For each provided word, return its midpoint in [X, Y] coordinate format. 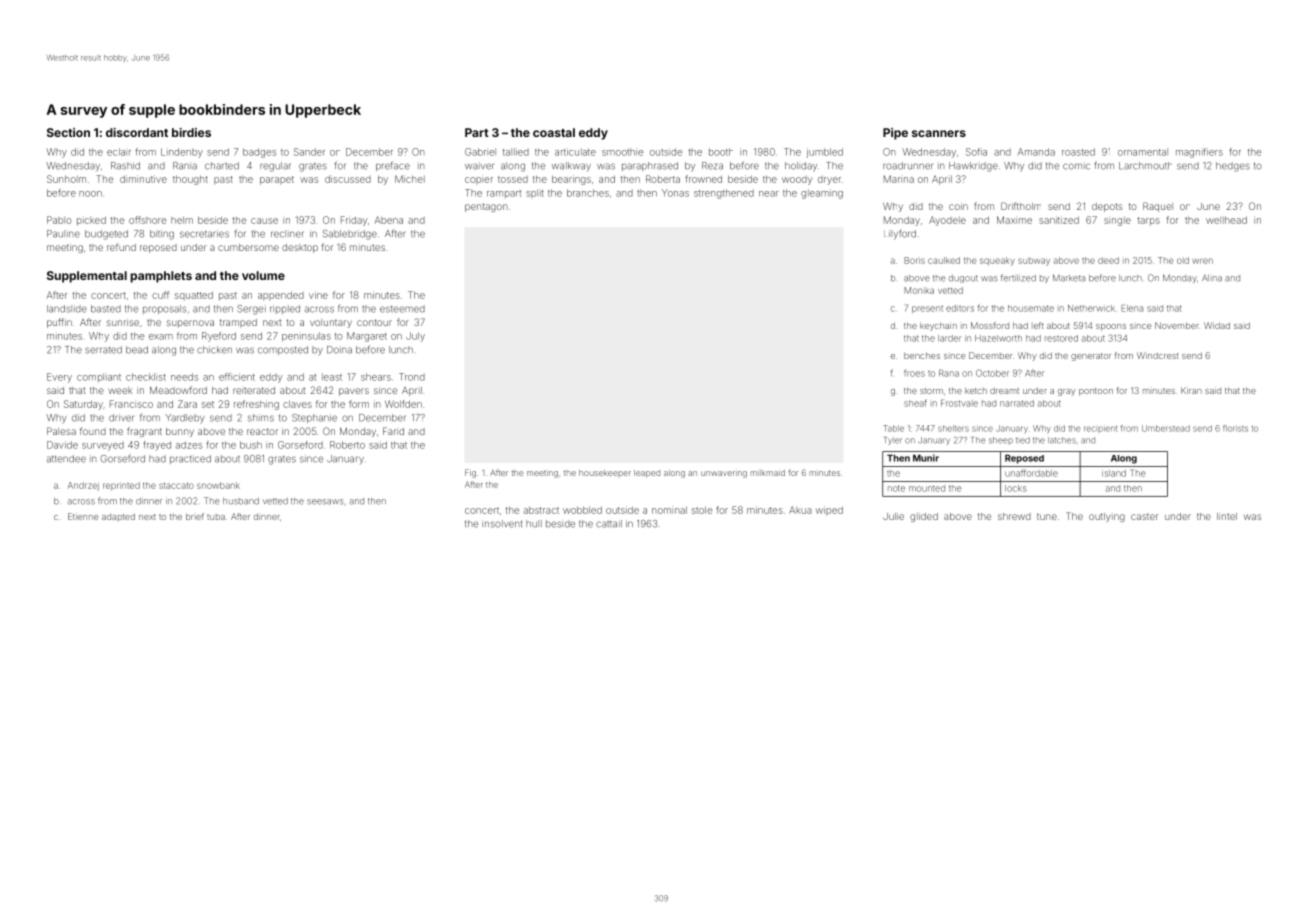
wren [1202, 261]
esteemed [402, 309]
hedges [1233, 167]
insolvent [502, 524]
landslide [67, 309]
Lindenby [182, 153]
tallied [516, 152]
